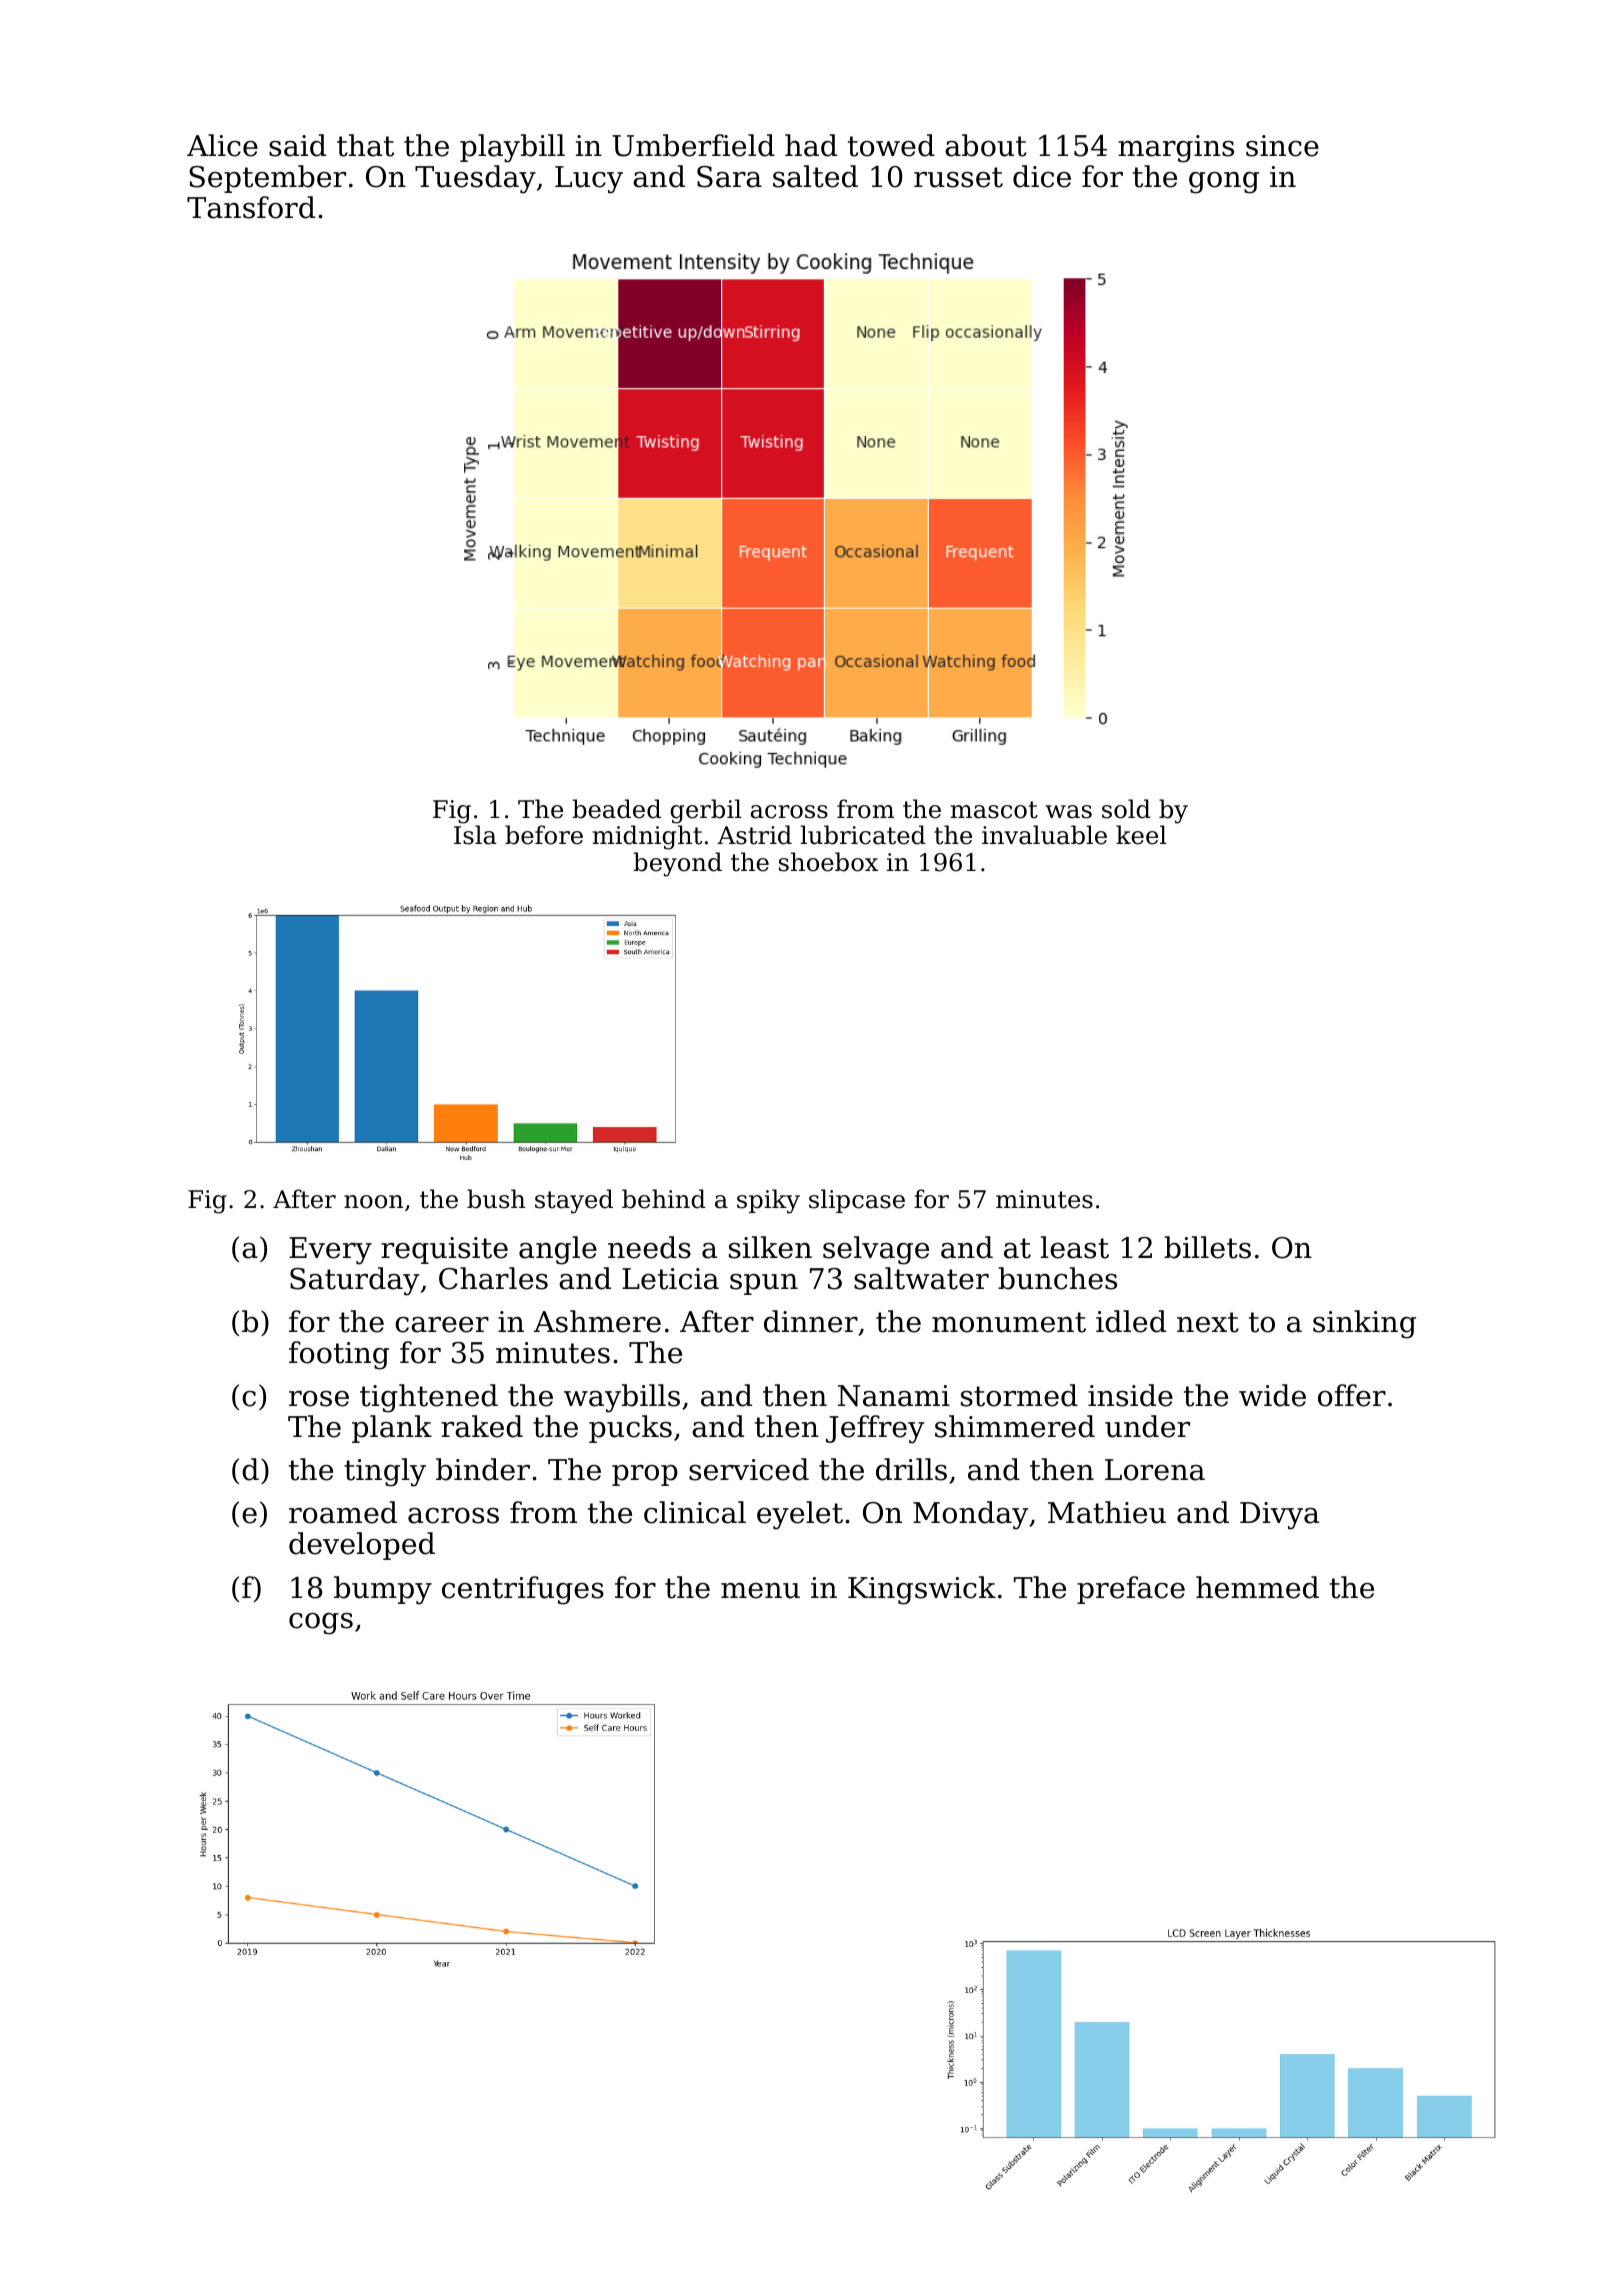 This document has width=1620, height=2292. What do you see at coordinates (1126, 809) in the document?
I see `sold` at bounding box center [1126, 809].
